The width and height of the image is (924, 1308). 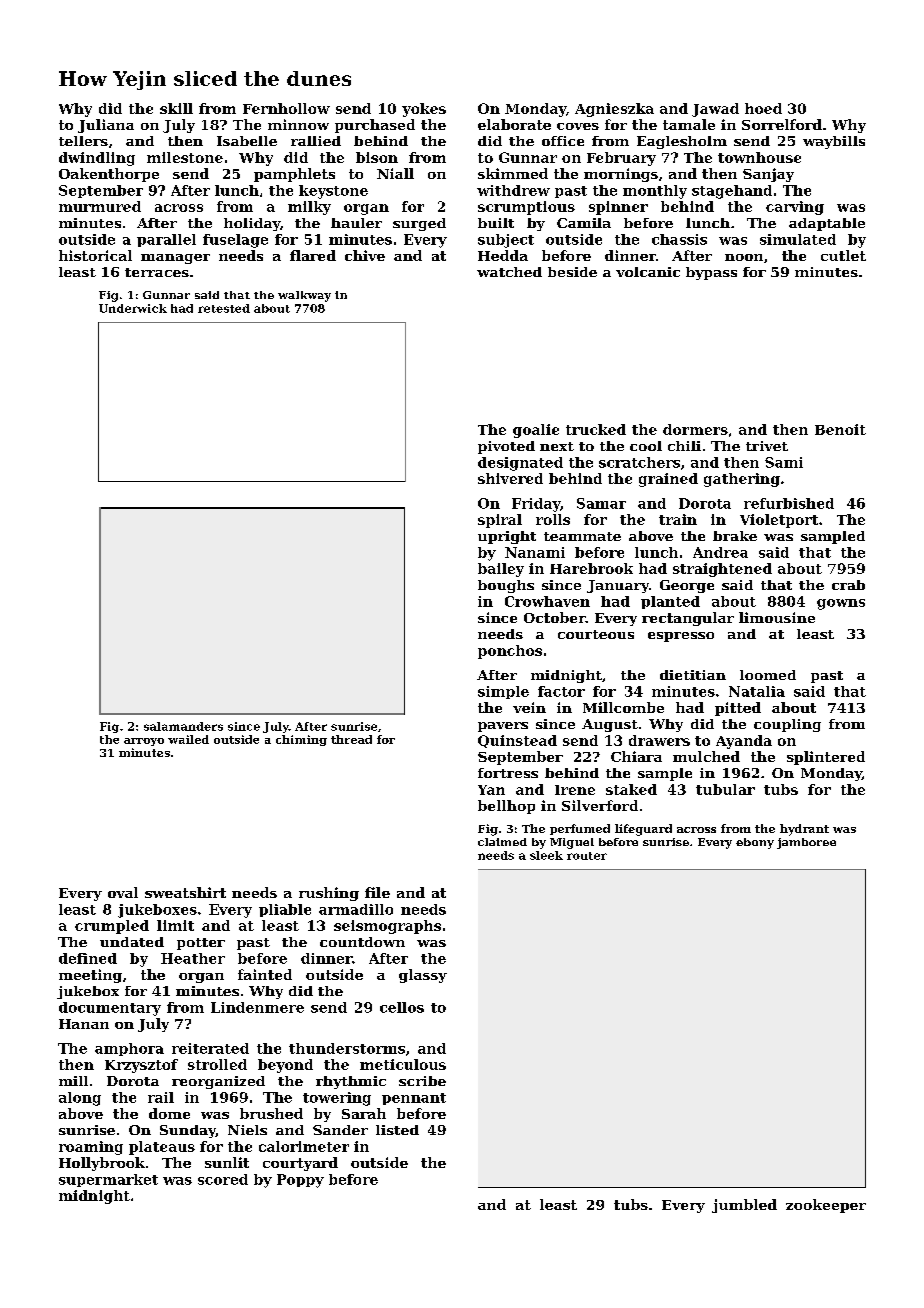 What do you see at coordinates (755, 843) in the image?
I see `ebony` at bounding box center [755, 843].
